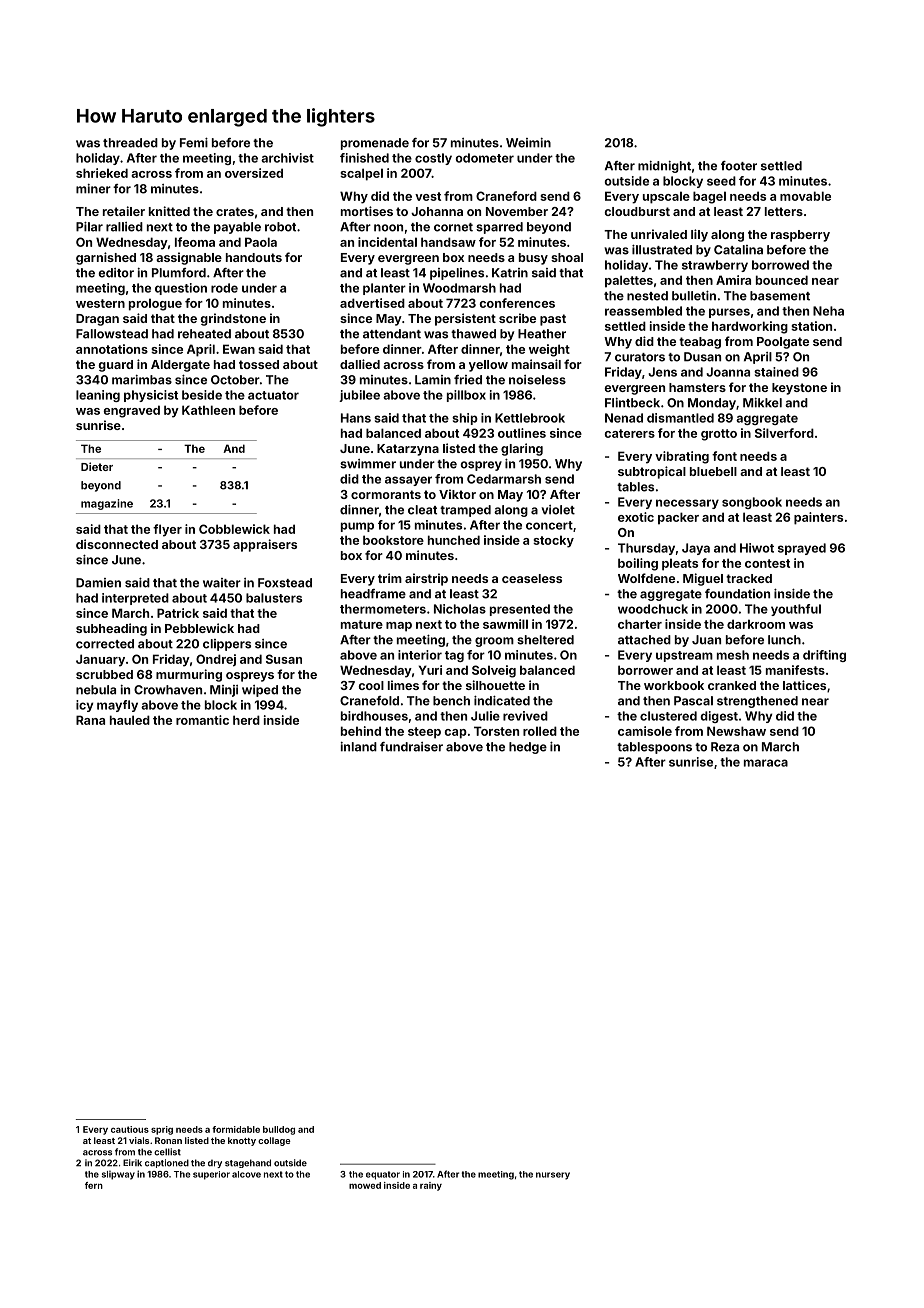 This image has width=924, height=1308. What do you see at coordinates (431, 1186) in the image?
I see `rainy` at bounding box center [431, 1186].
